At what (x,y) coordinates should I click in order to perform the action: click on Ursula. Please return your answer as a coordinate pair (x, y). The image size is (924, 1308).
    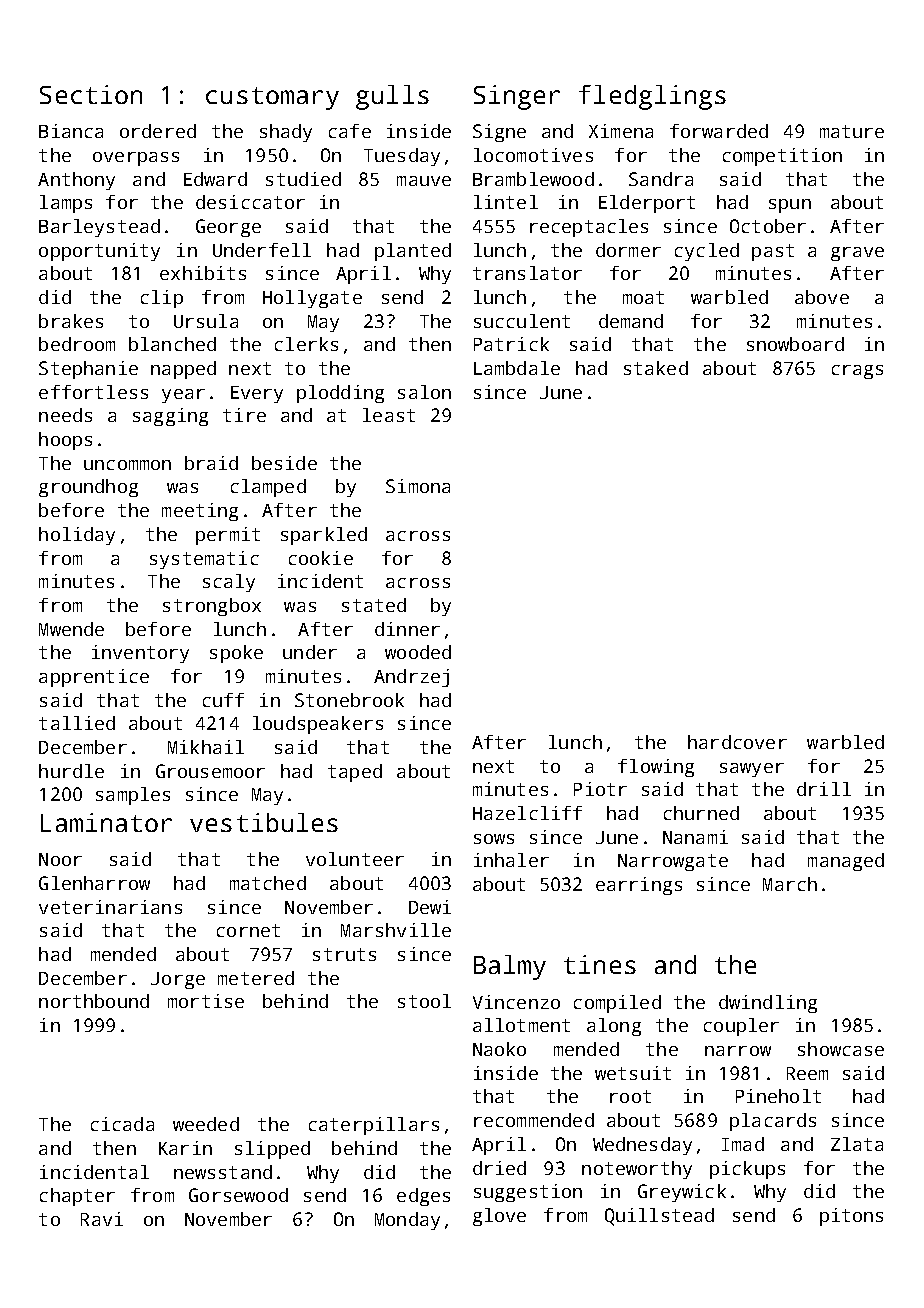
    Looking at the image, I should click on (206, 321).
